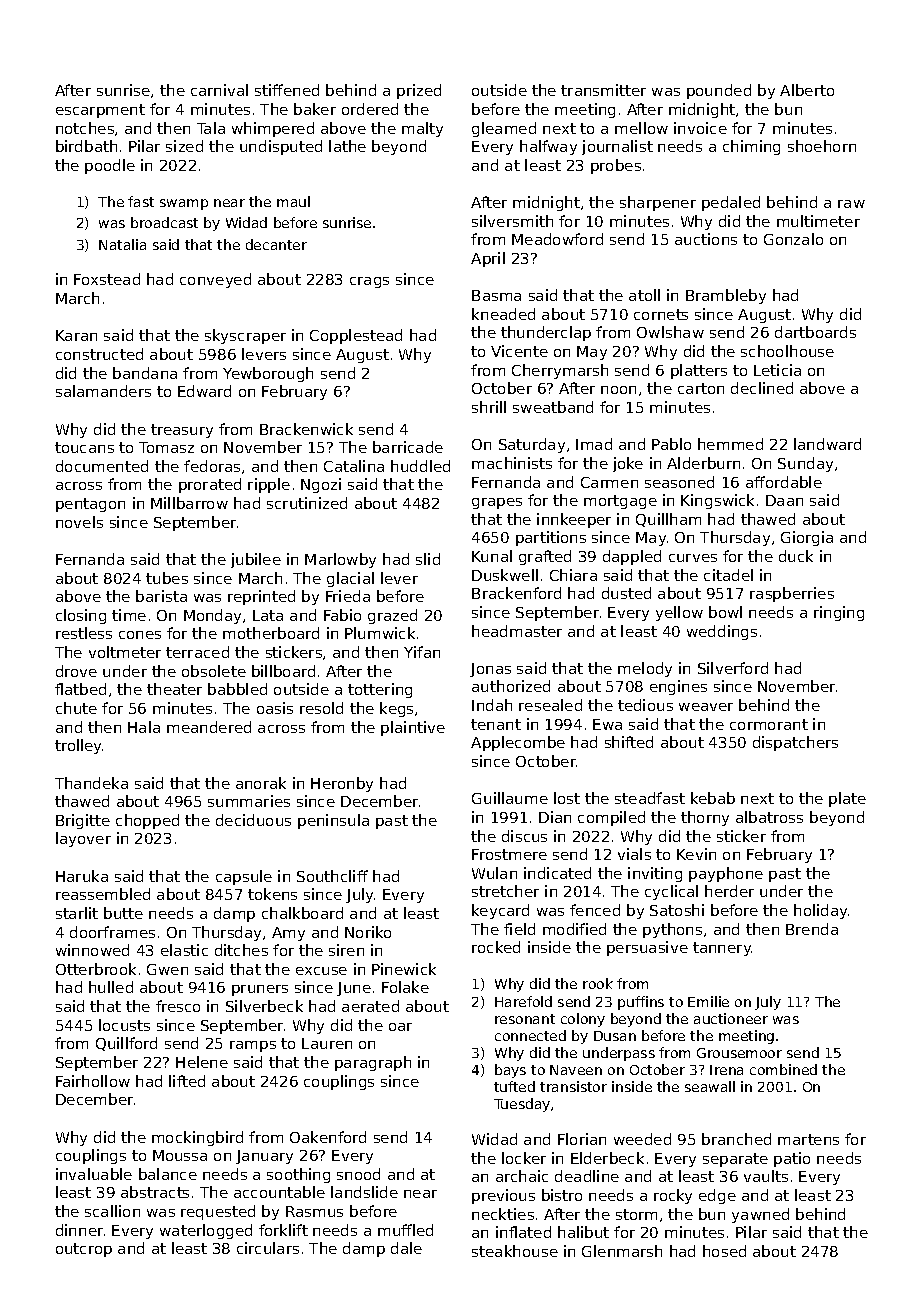 Image resolution: width=924 pixels, height=1308 pixels. I want to click on escarpment, so click(100, 111).
